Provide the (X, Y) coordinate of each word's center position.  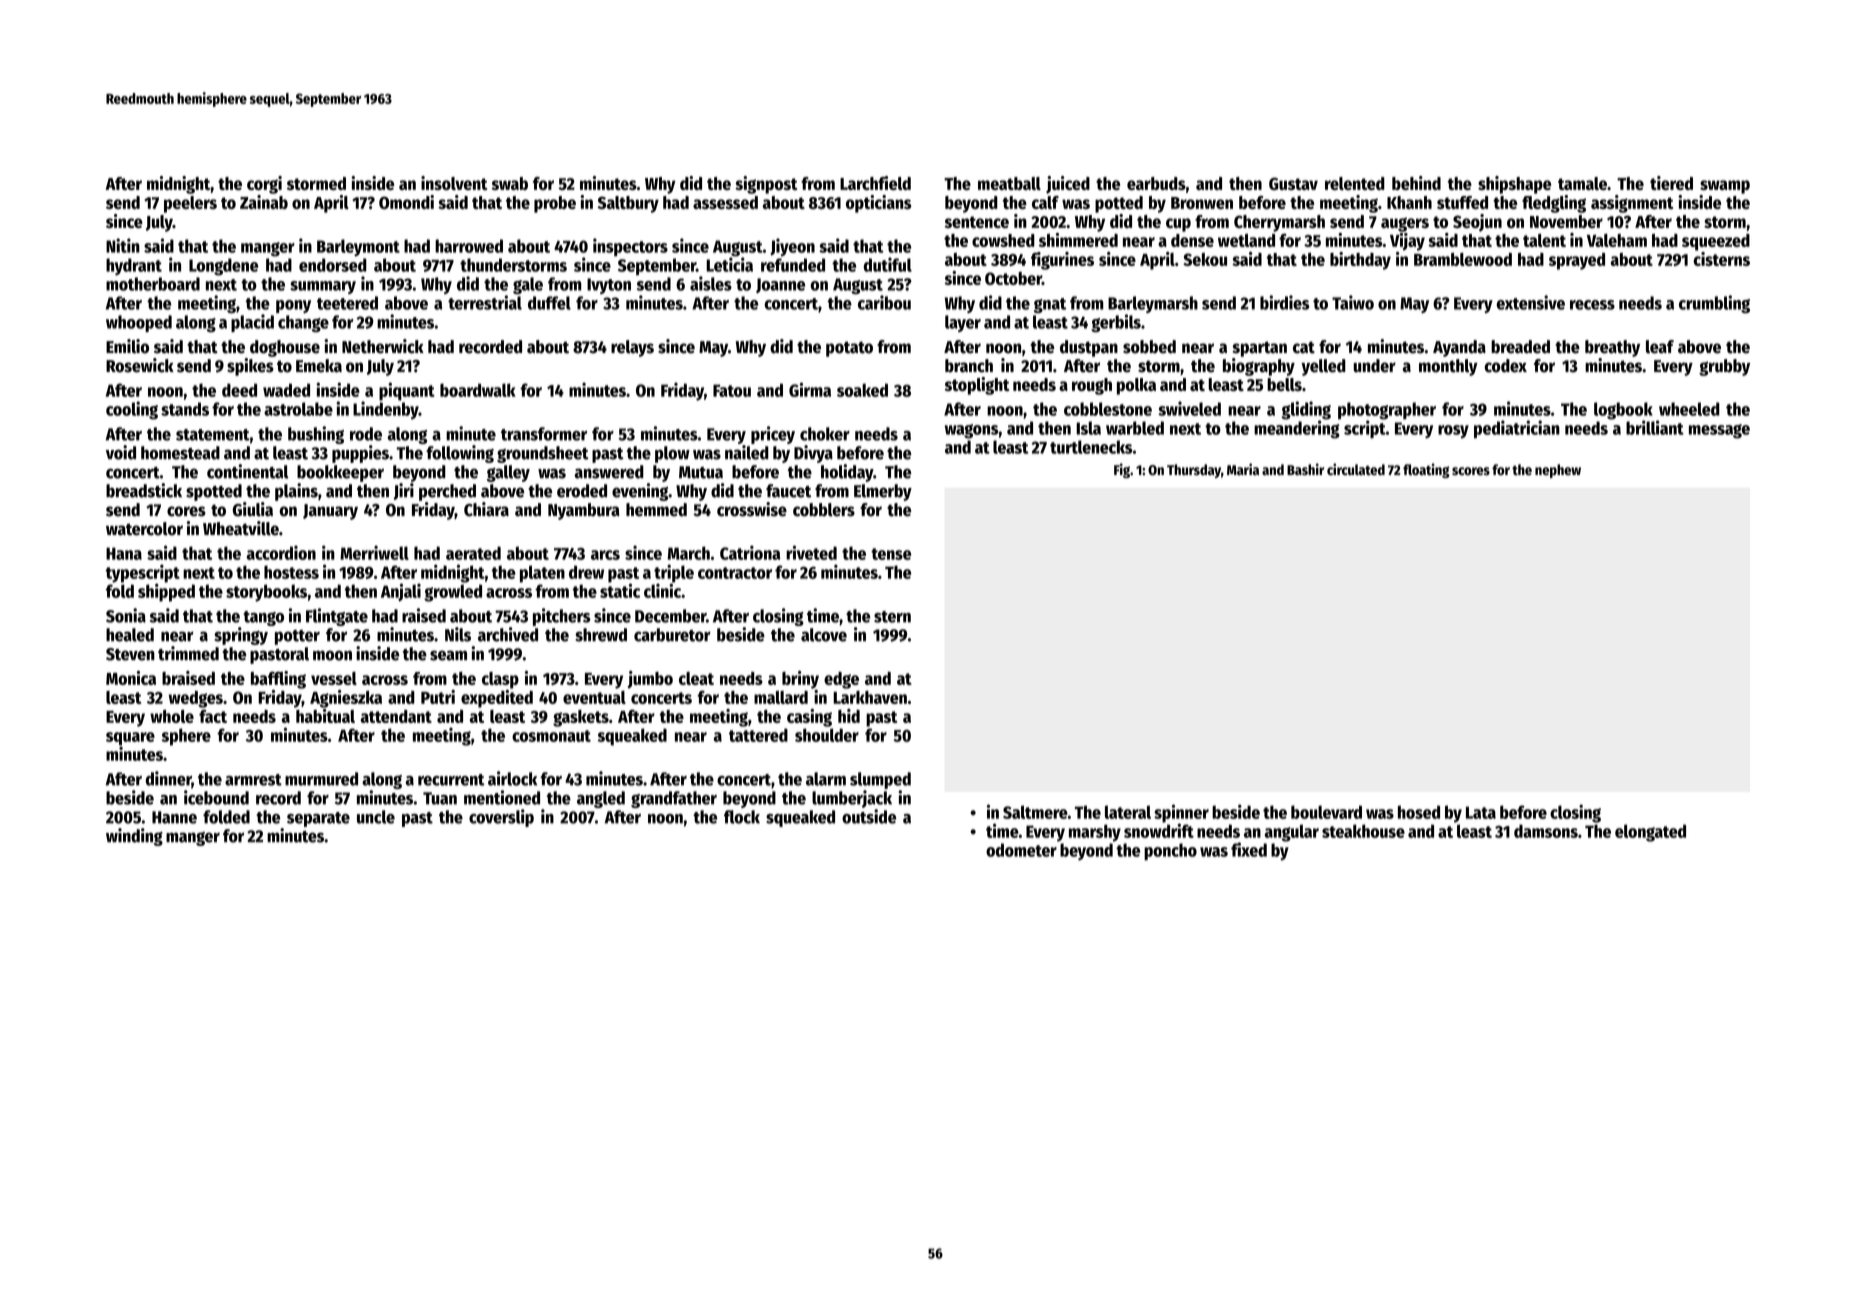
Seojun (1477, 223)
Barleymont (358, 248)
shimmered (1078, 240)
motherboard (153, 284)
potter (297, 637)
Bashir (1305, 469)
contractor (735, 573)
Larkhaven (870, 697)
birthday (1360, 261)
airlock (512, 778)
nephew (1558, 471)
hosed (1419, 812)
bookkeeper (340, 473)
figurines (1062, 261)
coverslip (501, 818)
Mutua (701, 472)
